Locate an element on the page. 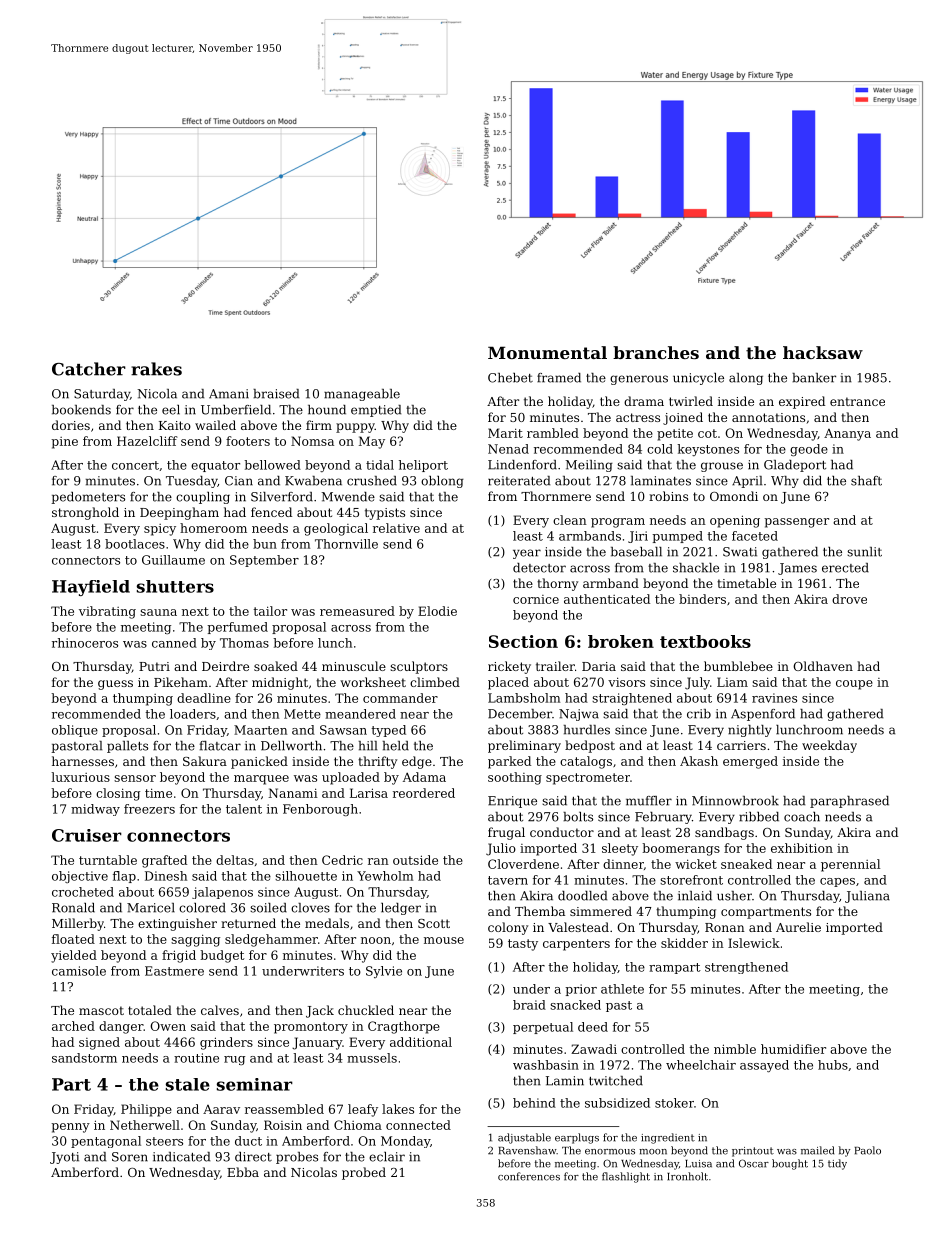  probed is located at coordinates (364, 1173).
